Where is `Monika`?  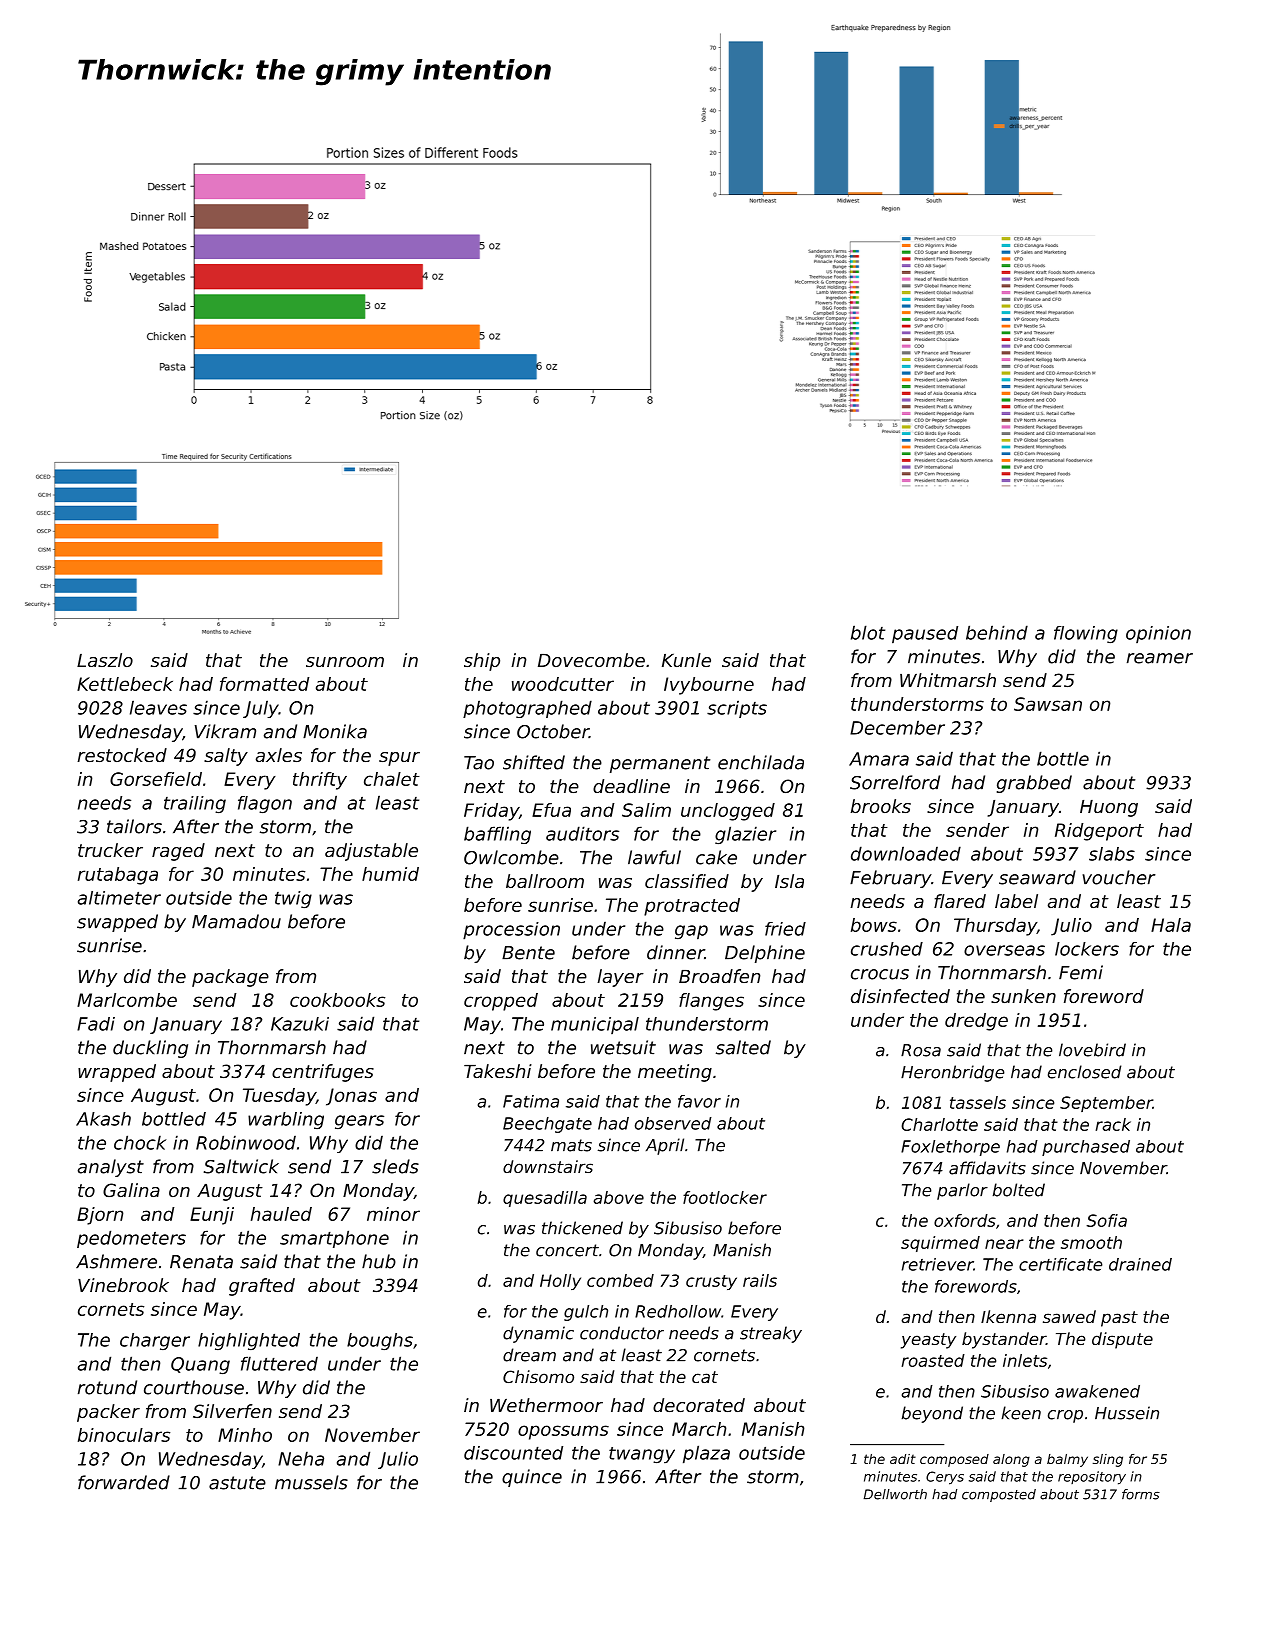 Monika is located at coordinates (335, 731).
